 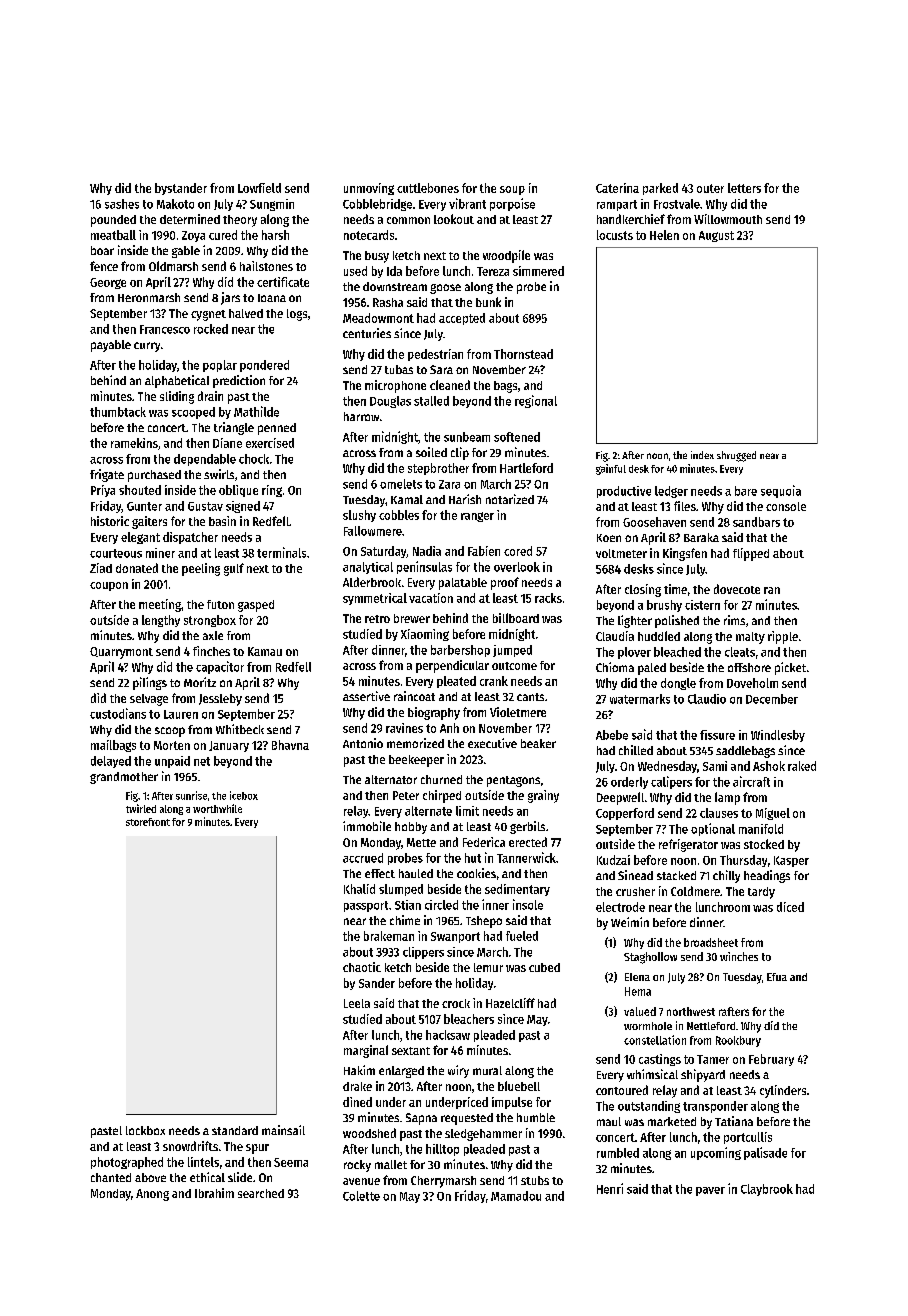 I want to click on refrigerator, so click(x=688, y=845).
